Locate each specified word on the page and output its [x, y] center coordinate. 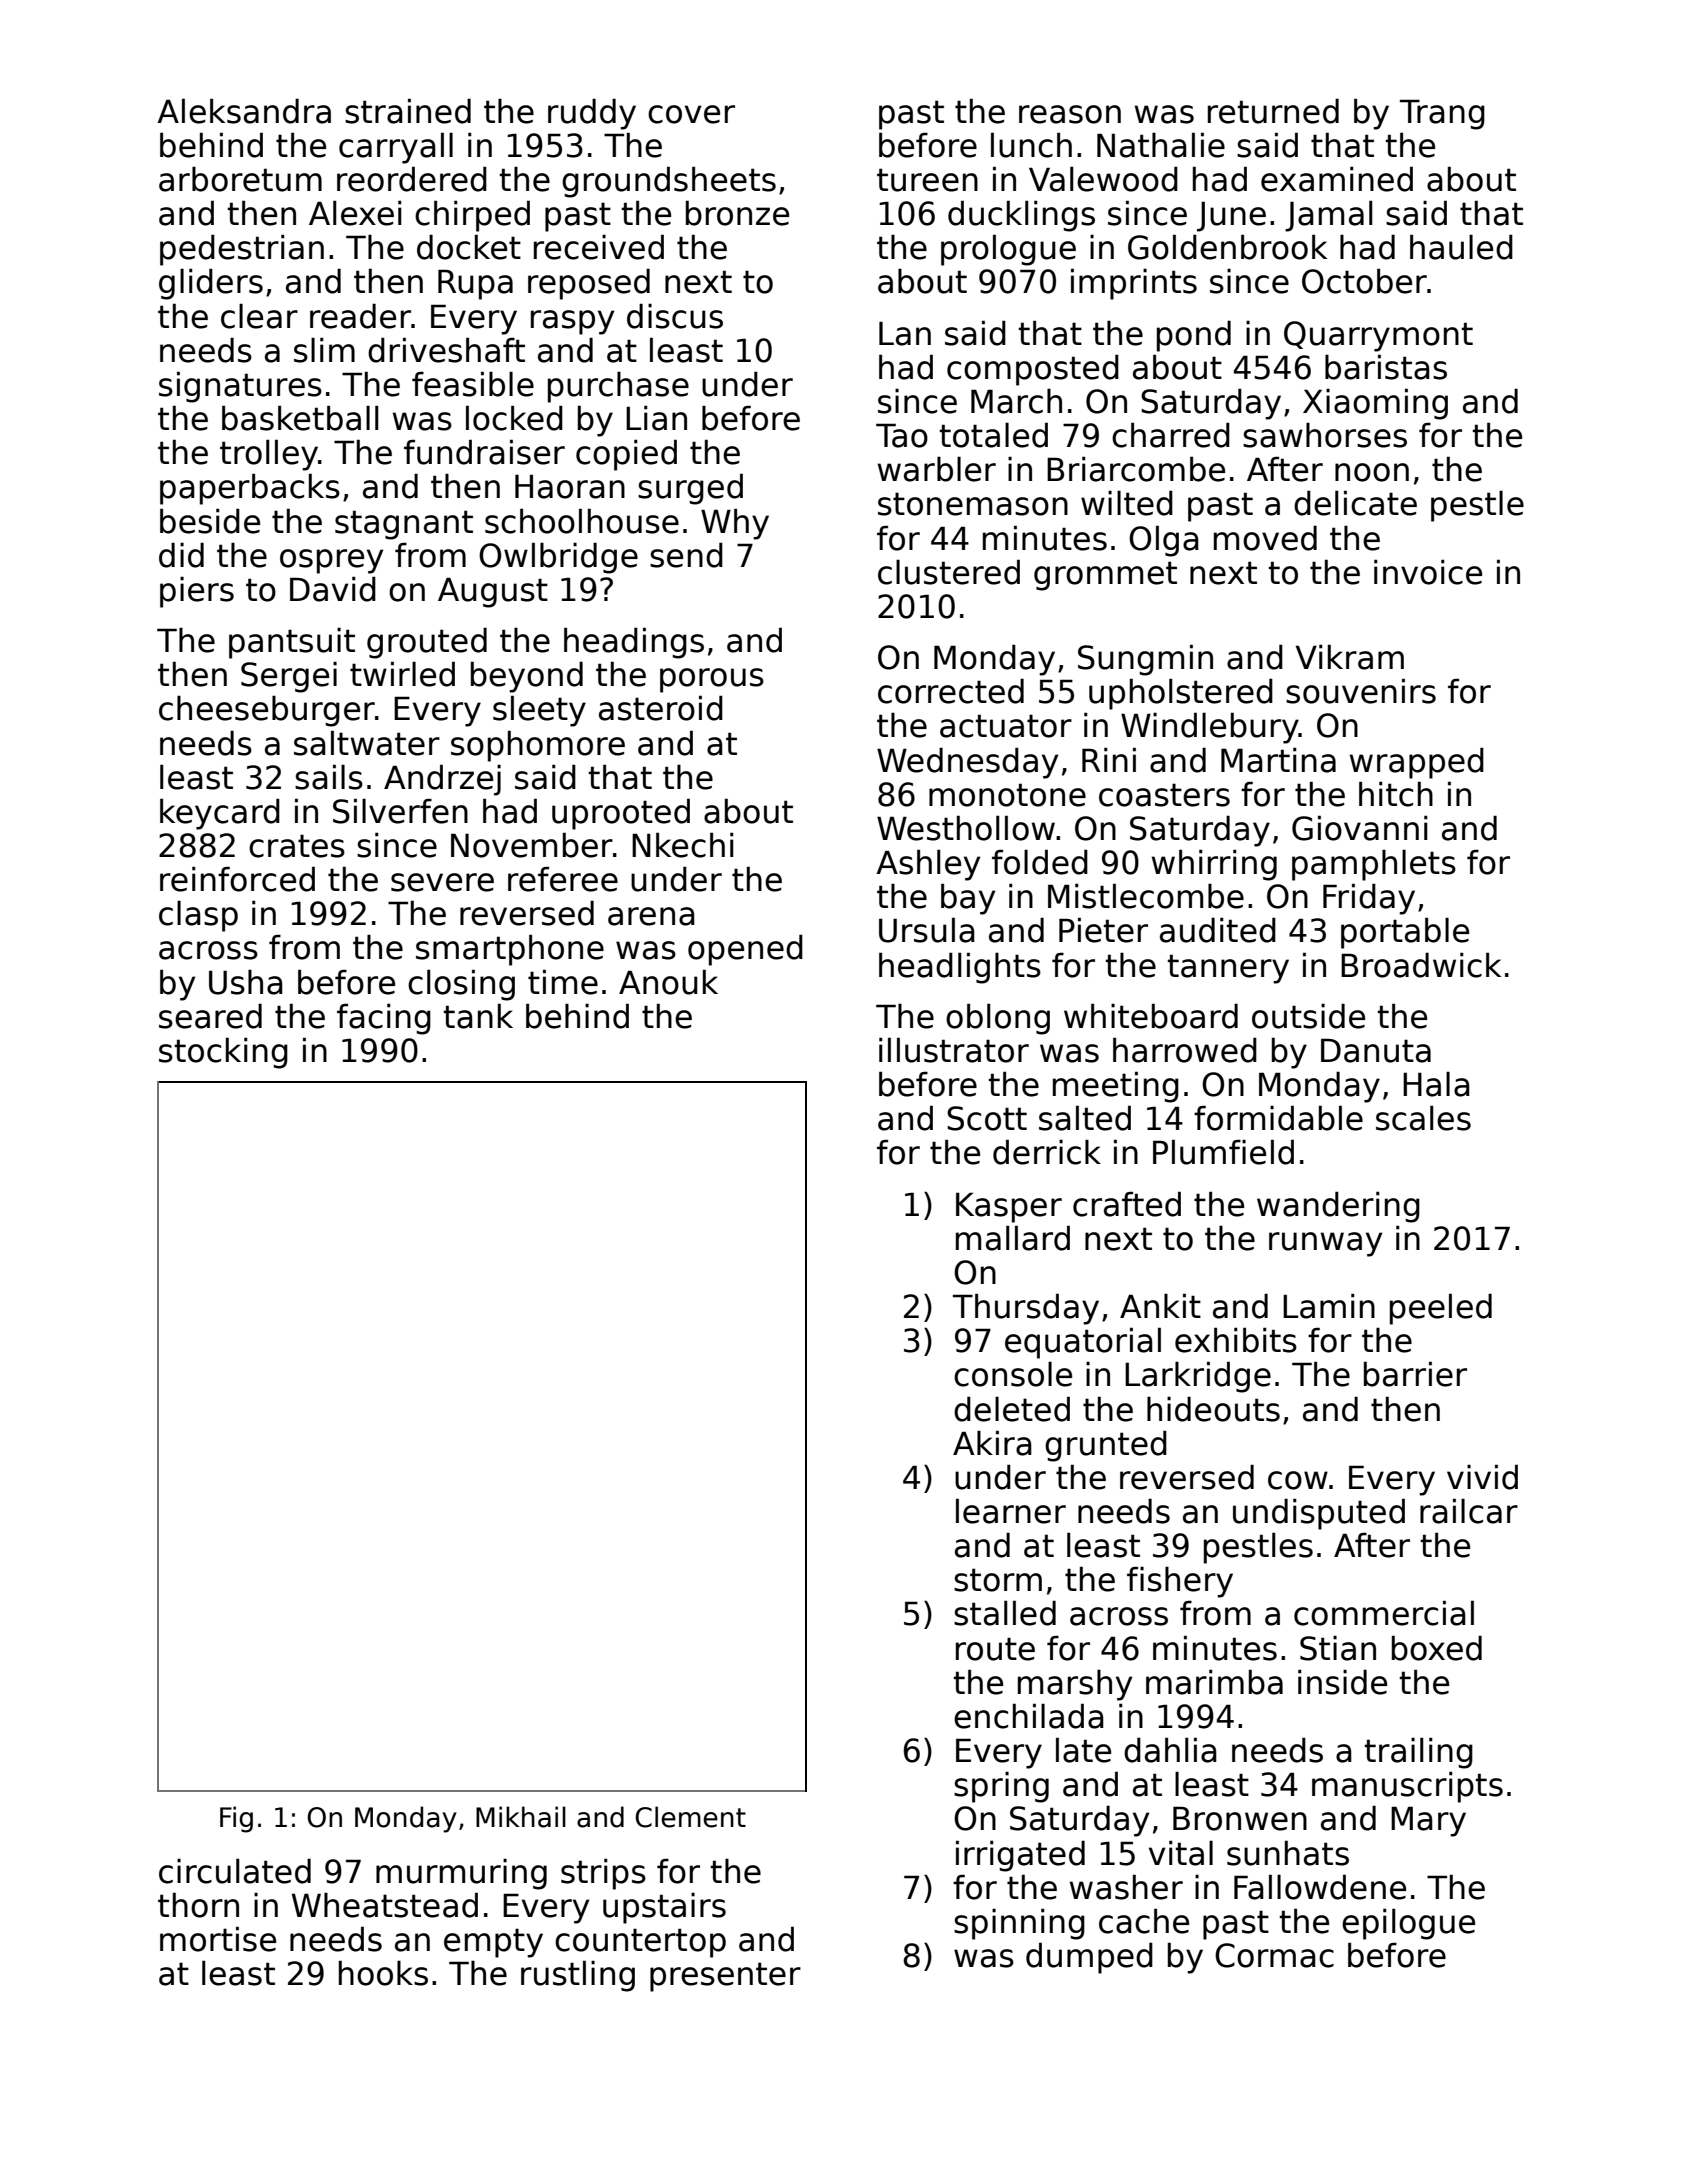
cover [691, 114]
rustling [578, 1976]
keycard [220, 814]
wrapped [1417, 763]
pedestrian [242, 250]
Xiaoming [1375, 404]
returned [1273, 111]
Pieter [1103, 930]
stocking [223, 1053]
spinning [1019, 1924]
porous [712, 680]
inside [1342, 1682]
